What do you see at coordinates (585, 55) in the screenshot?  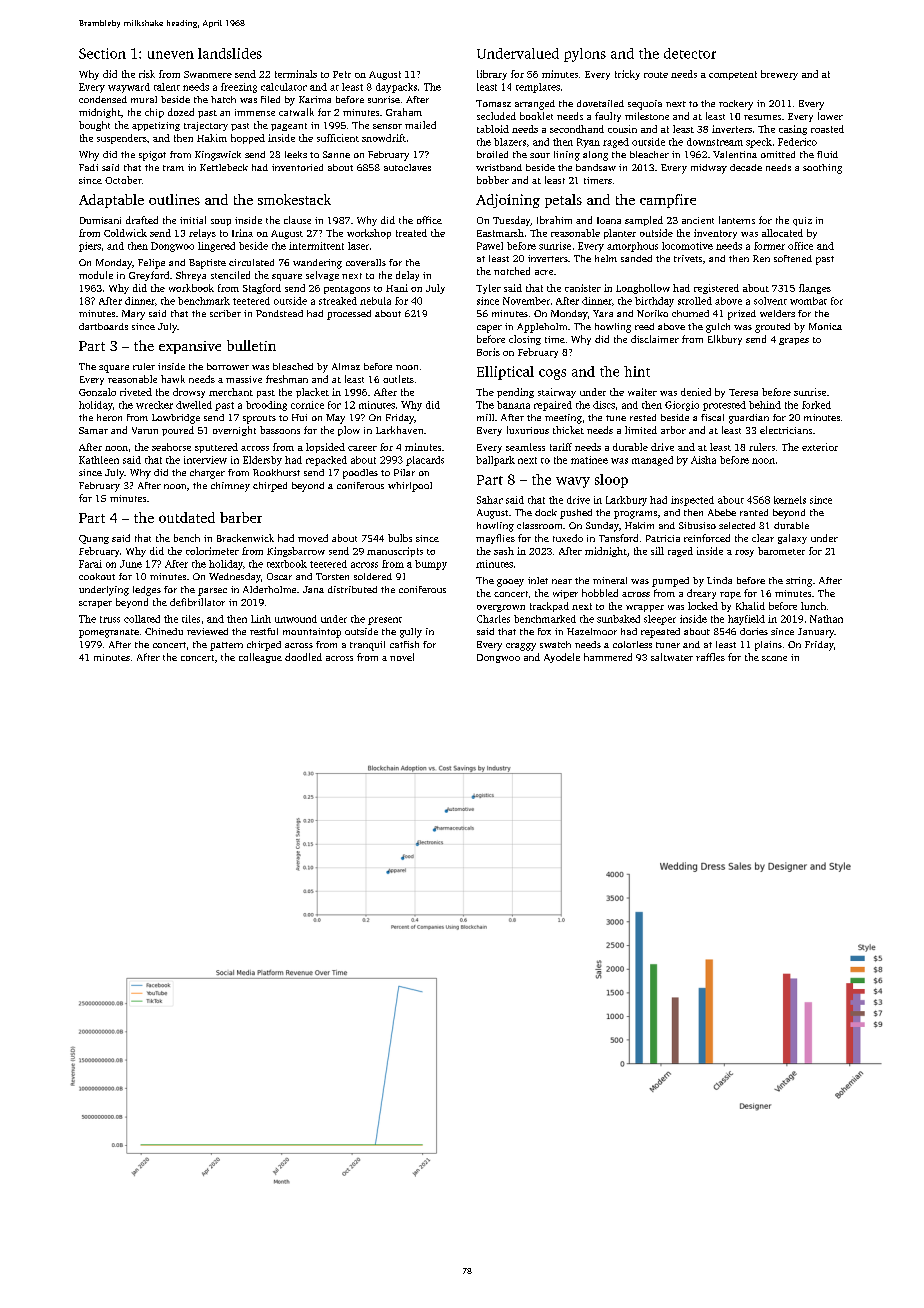 I see `pylons` at bounding box center [585, 55].
